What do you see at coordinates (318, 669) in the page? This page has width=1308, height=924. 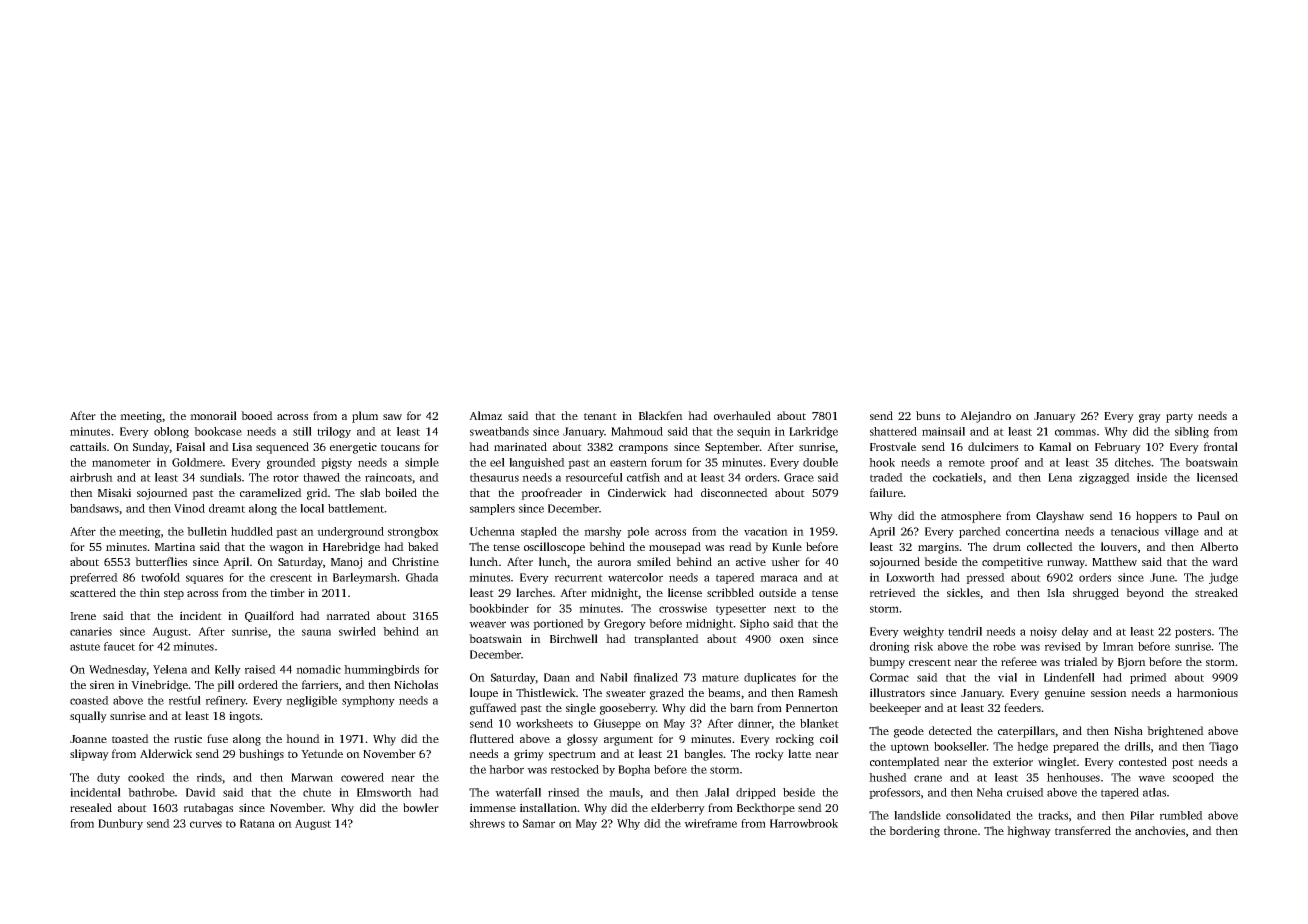 I see `nomadic` at bounding box center [318, 669].
